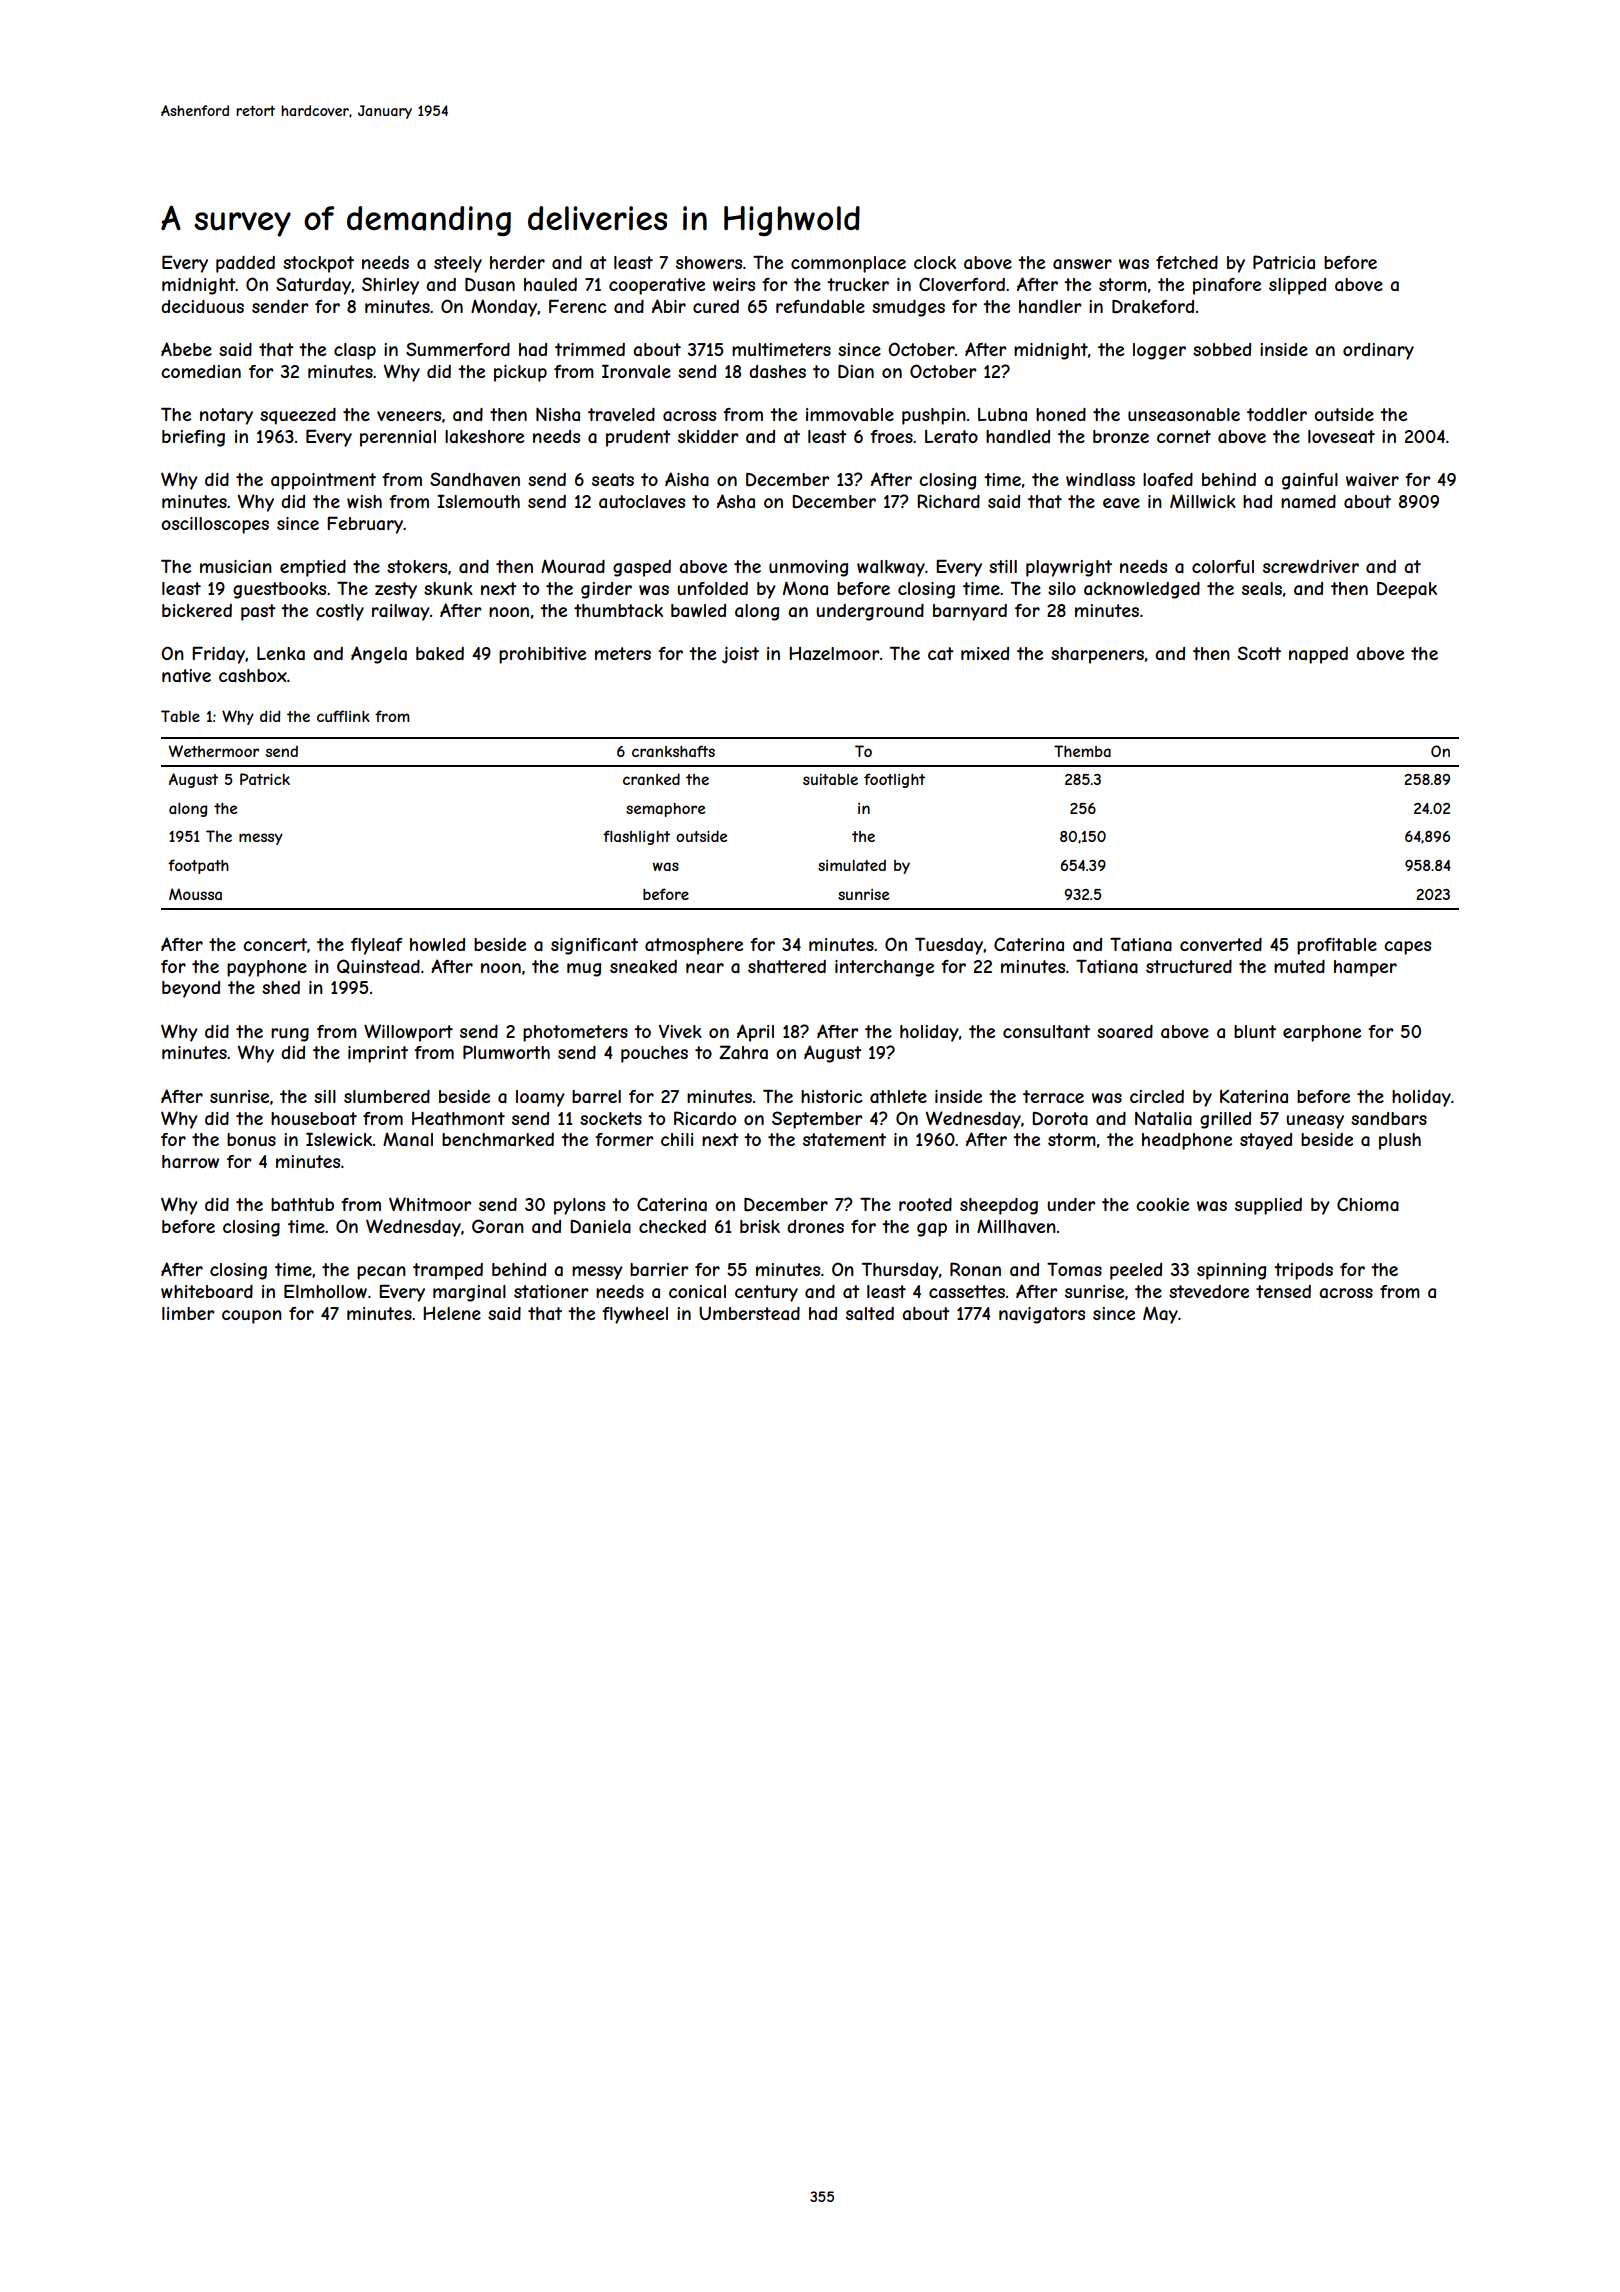 The width and height of the image is (1620, 2292). What do you see at coordinates (245, 264) in the image?
I see `padded` at bounding box center [245, 264].
